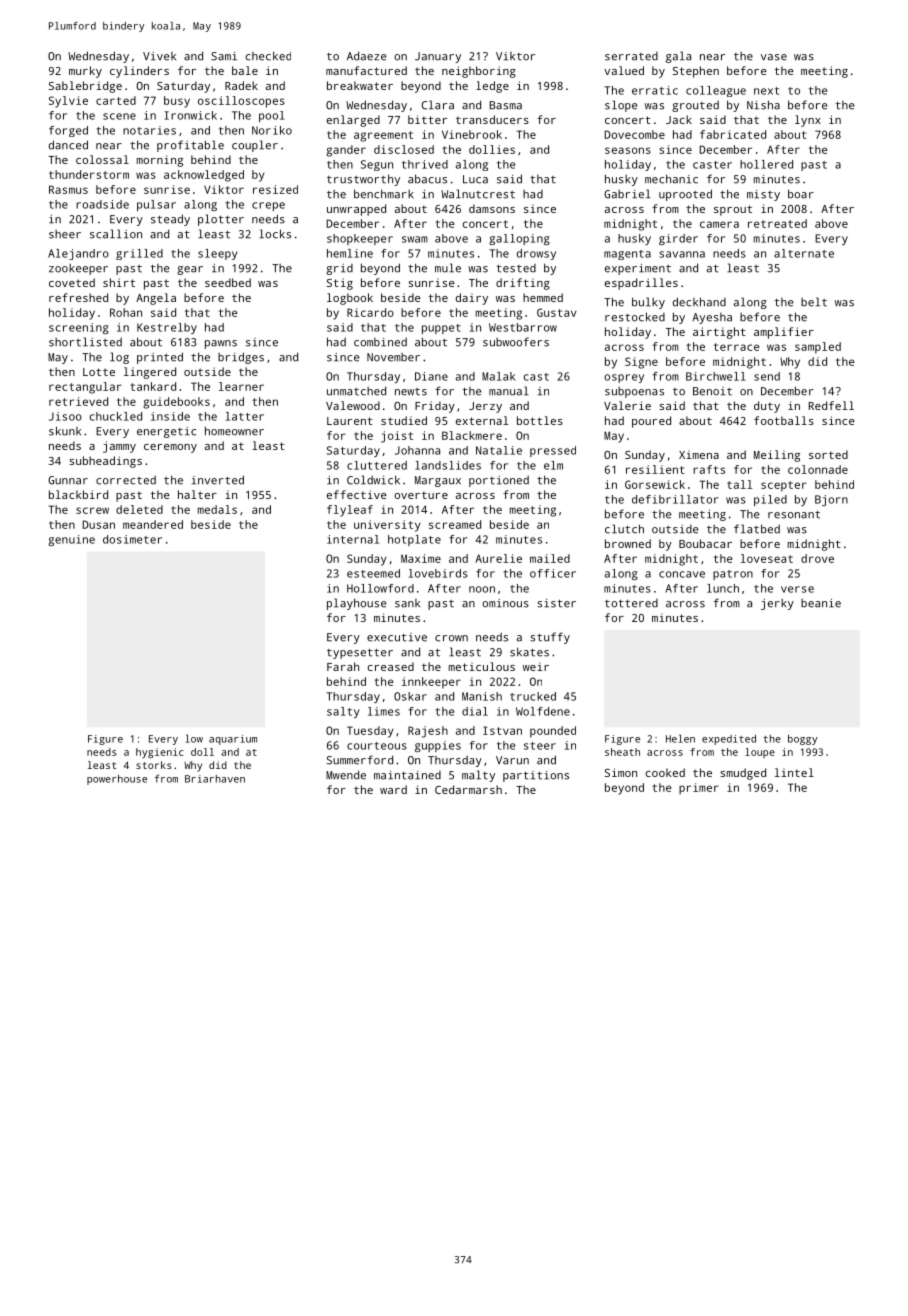  Describe the element at coordinates (455, 524) in the screenshot. I see `screamed` at that location.
